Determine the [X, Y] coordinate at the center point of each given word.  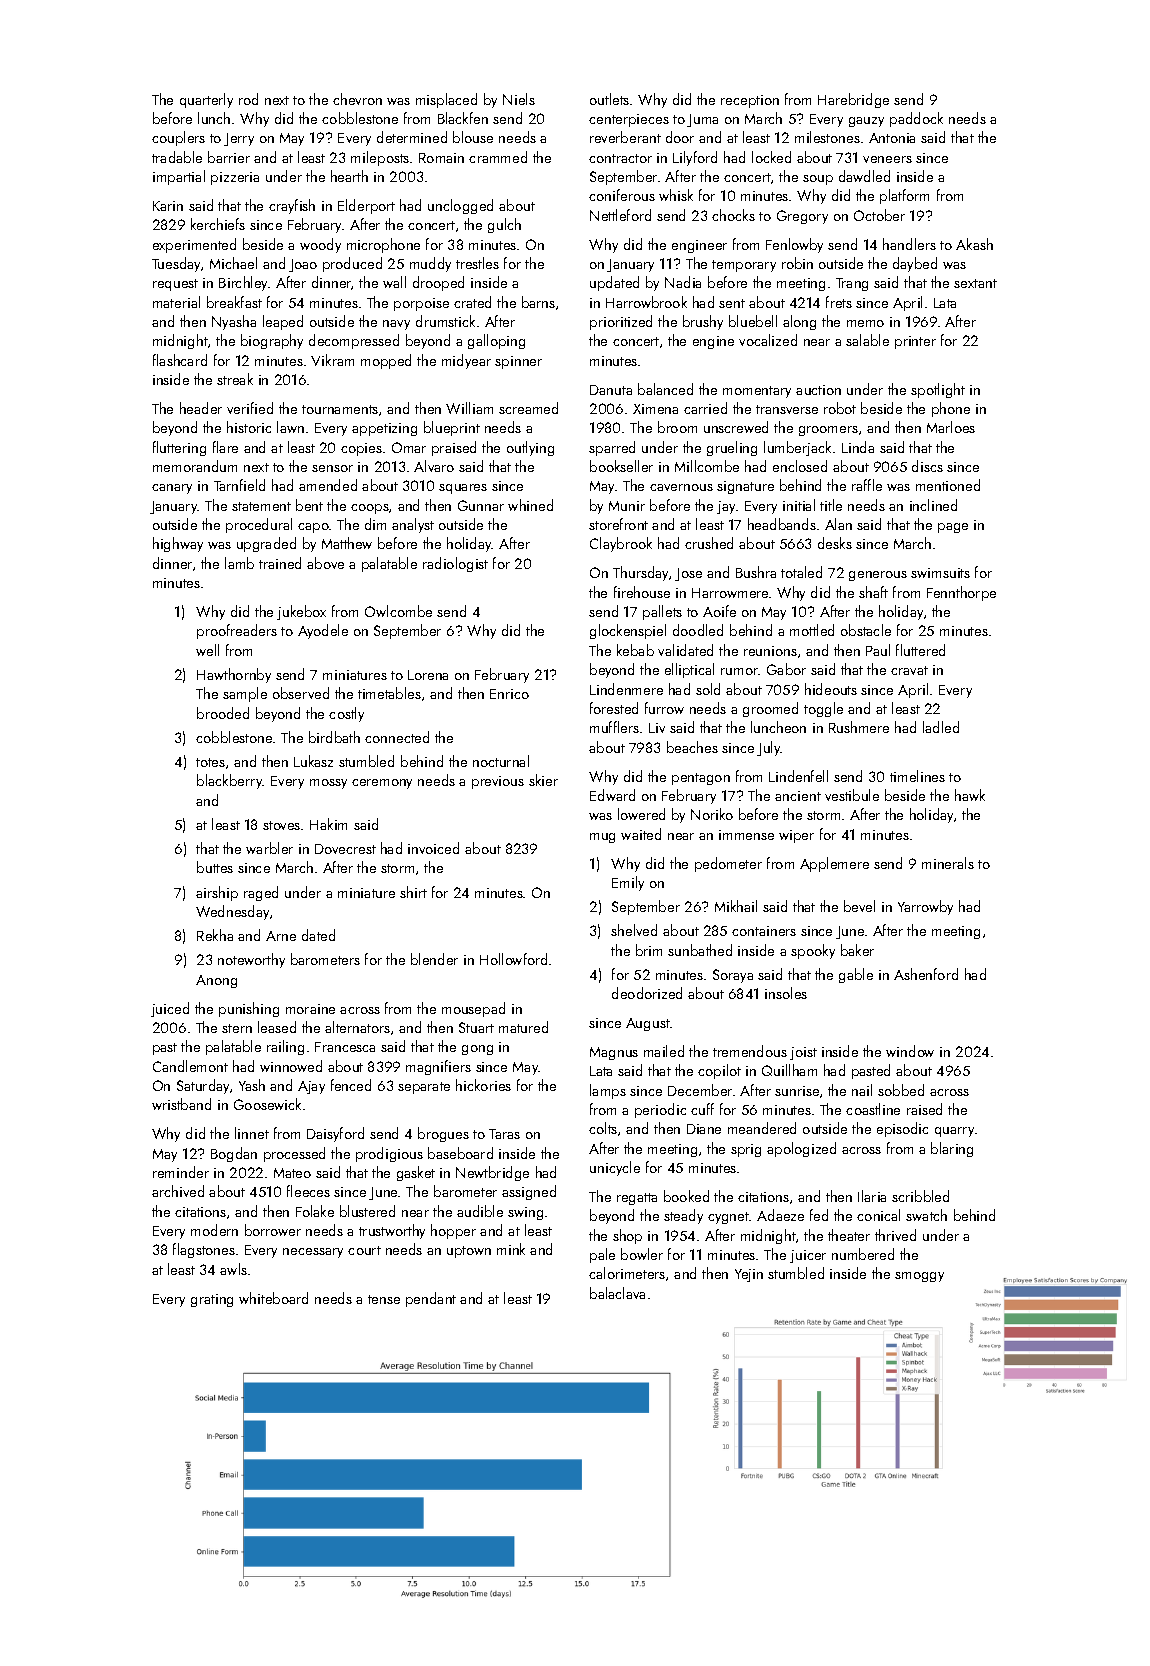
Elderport [366, 206]
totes [210, 762]
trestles [477, 263]
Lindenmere [626, 689]
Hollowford [513, 959]
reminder [181, 1172]
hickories [483, 1085]
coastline [873, 1109]
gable [856, 975]
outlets [609, 99]
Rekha [215, 935]
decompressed [354, 341]
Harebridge [853, 100]
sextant [975, 283]
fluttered [920, 650]
